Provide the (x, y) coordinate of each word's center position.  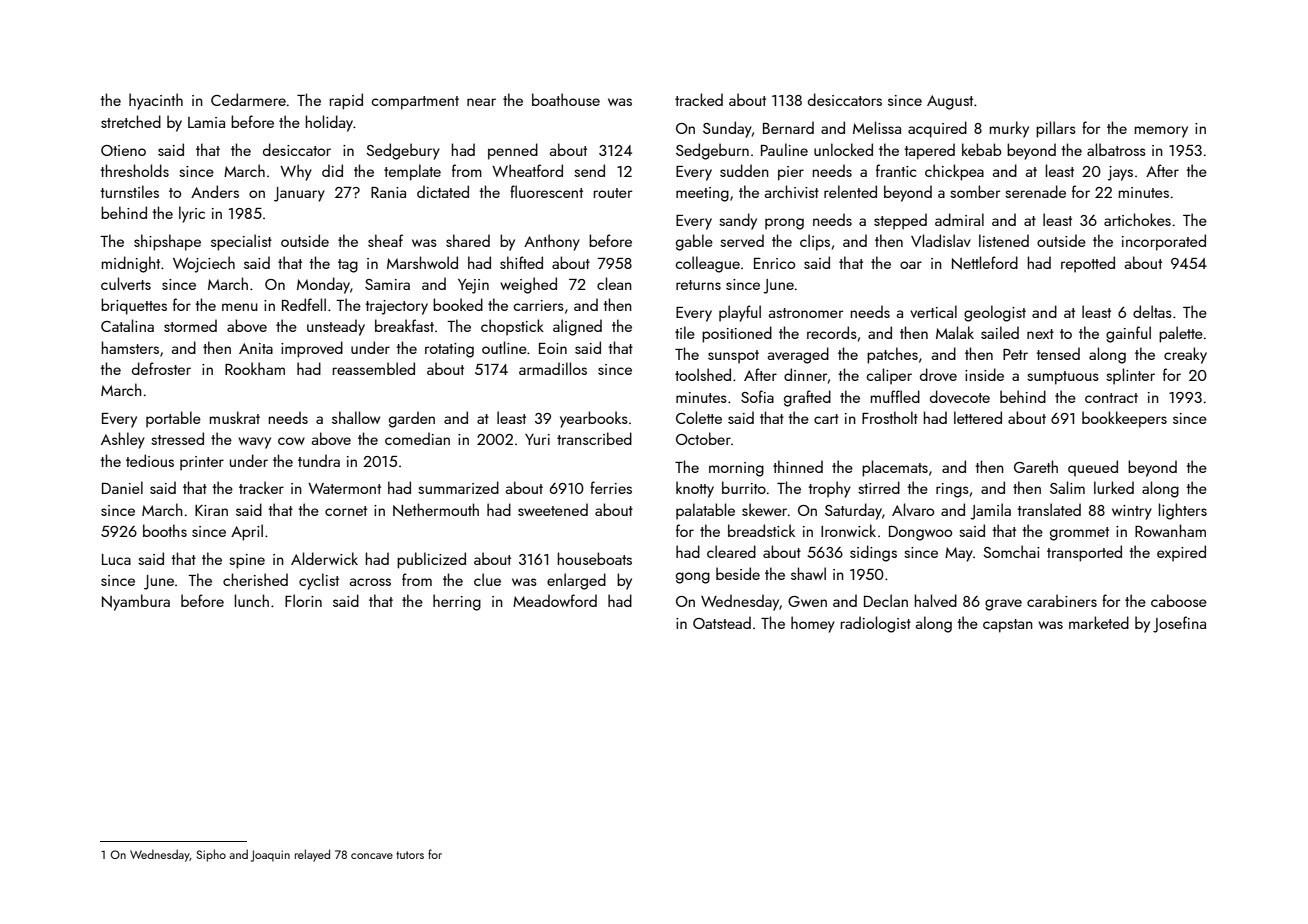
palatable (705, 511)
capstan (1008, 626)
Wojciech (204, 264)
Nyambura (136, 602)
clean (614, 283)
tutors (410, 855)
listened (1004, 240)
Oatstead (722, 622)
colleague (707, 264)
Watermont (344, 488)
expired (1181, 553)
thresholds (134, 170)
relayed (312, 855)
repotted (1088, 264)
